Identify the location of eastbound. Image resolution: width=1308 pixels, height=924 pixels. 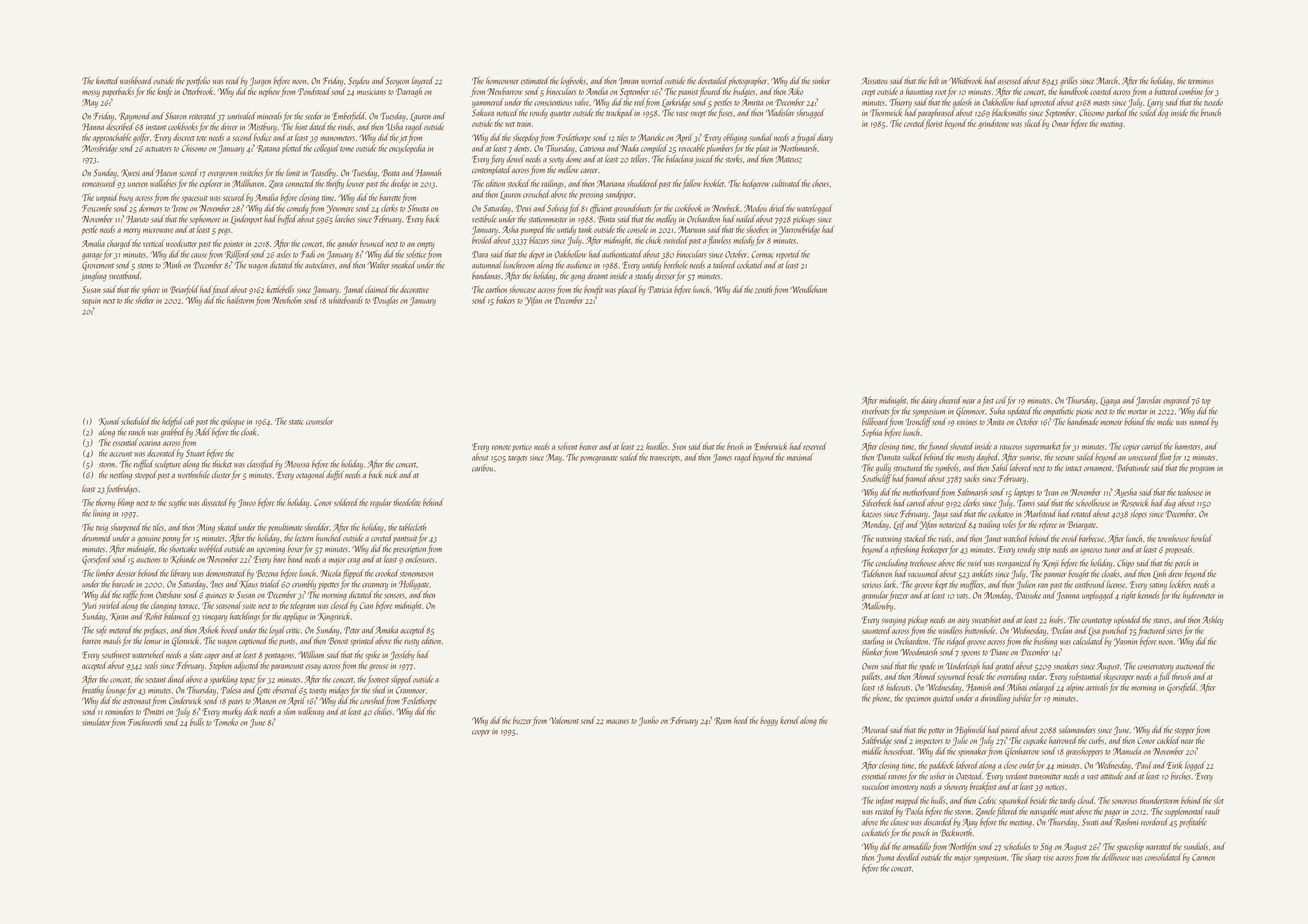
(1090, 584).
